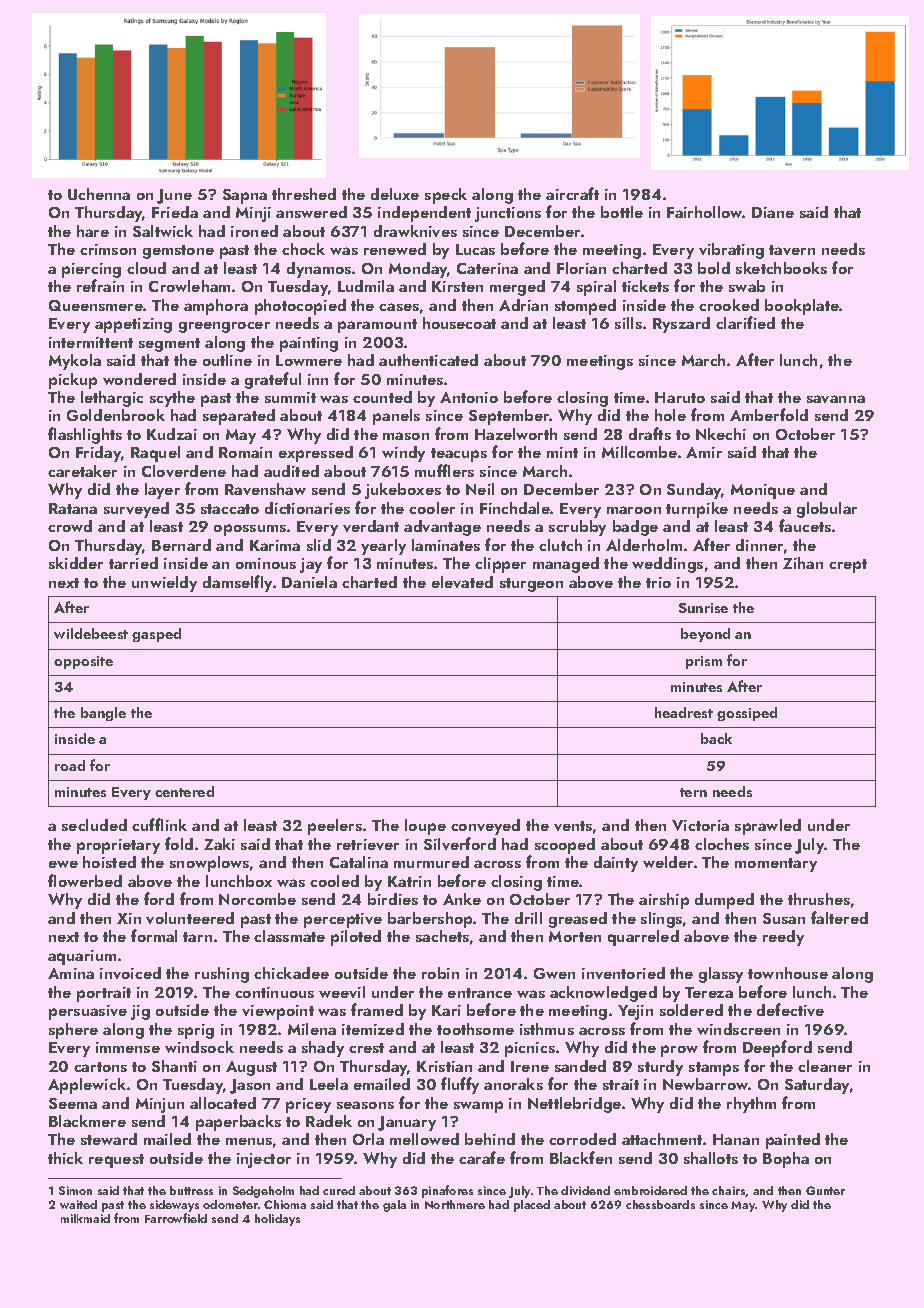 This image has width=924, height=1308. What do you see at coordinates (768, 827) in the image?
I see `sprawled` at bounding box center [768, 827].
